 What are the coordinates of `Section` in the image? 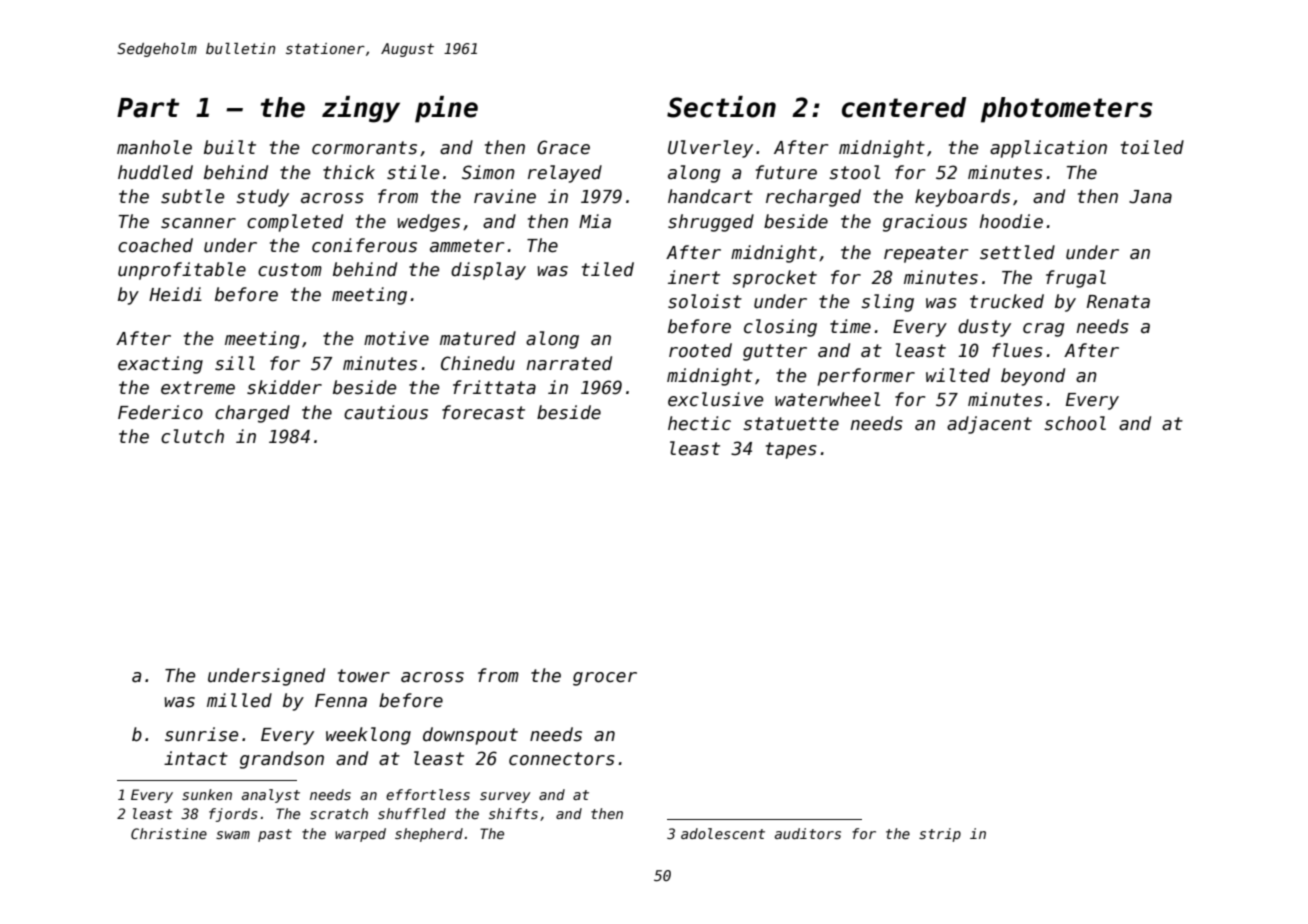 It's located at (721, 107).
